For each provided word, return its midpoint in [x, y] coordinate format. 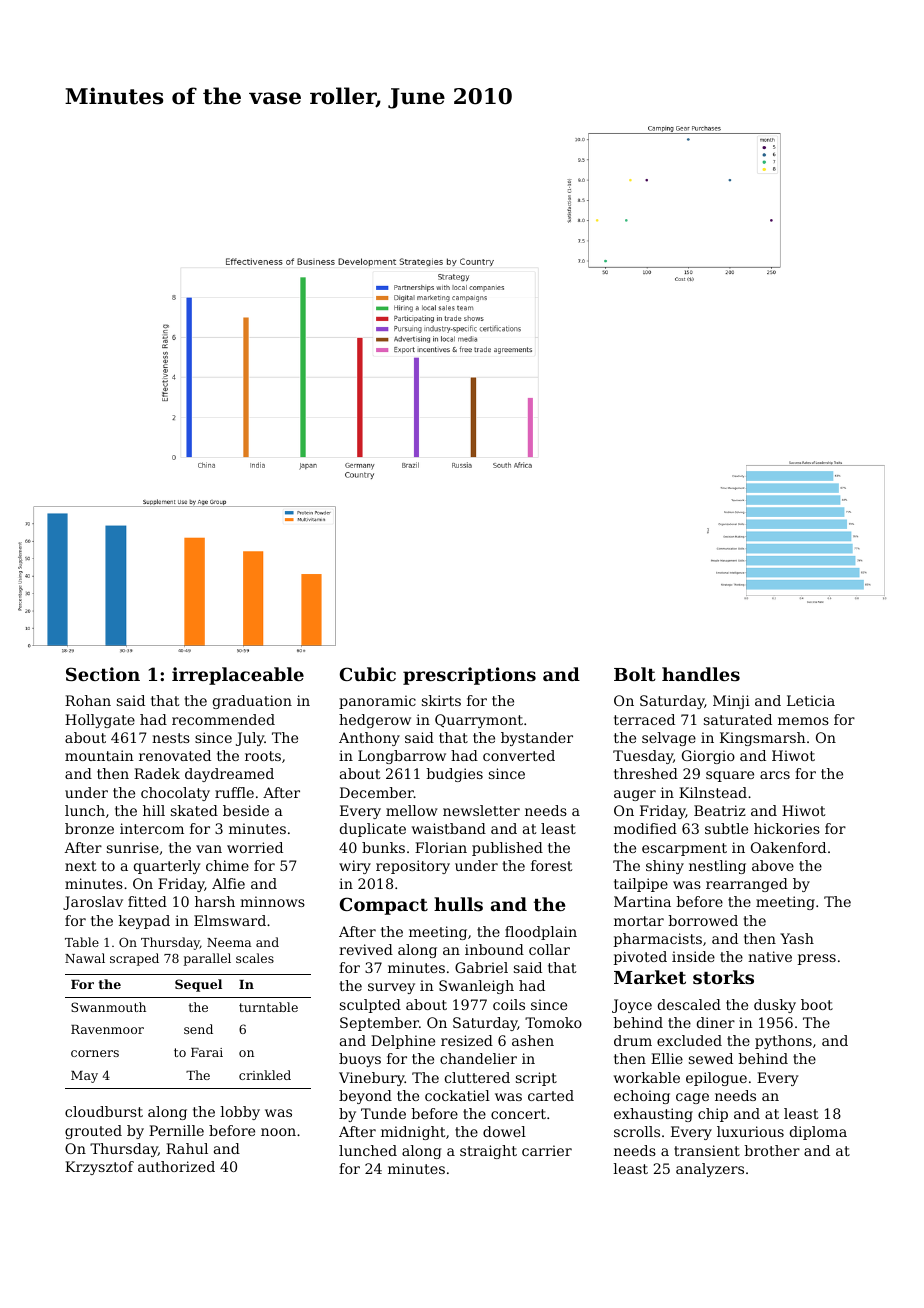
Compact [384, 906]
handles [701, 674]
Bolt [635, 674]
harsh [215, 901]
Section [103, 674]
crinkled [265, 1075]
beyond [365, 1097]
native [770, 956]
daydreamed [229, 775]
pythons [783, 1042]
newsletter [481, 810]
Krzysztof [99, 1168]
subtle [726, 828]
